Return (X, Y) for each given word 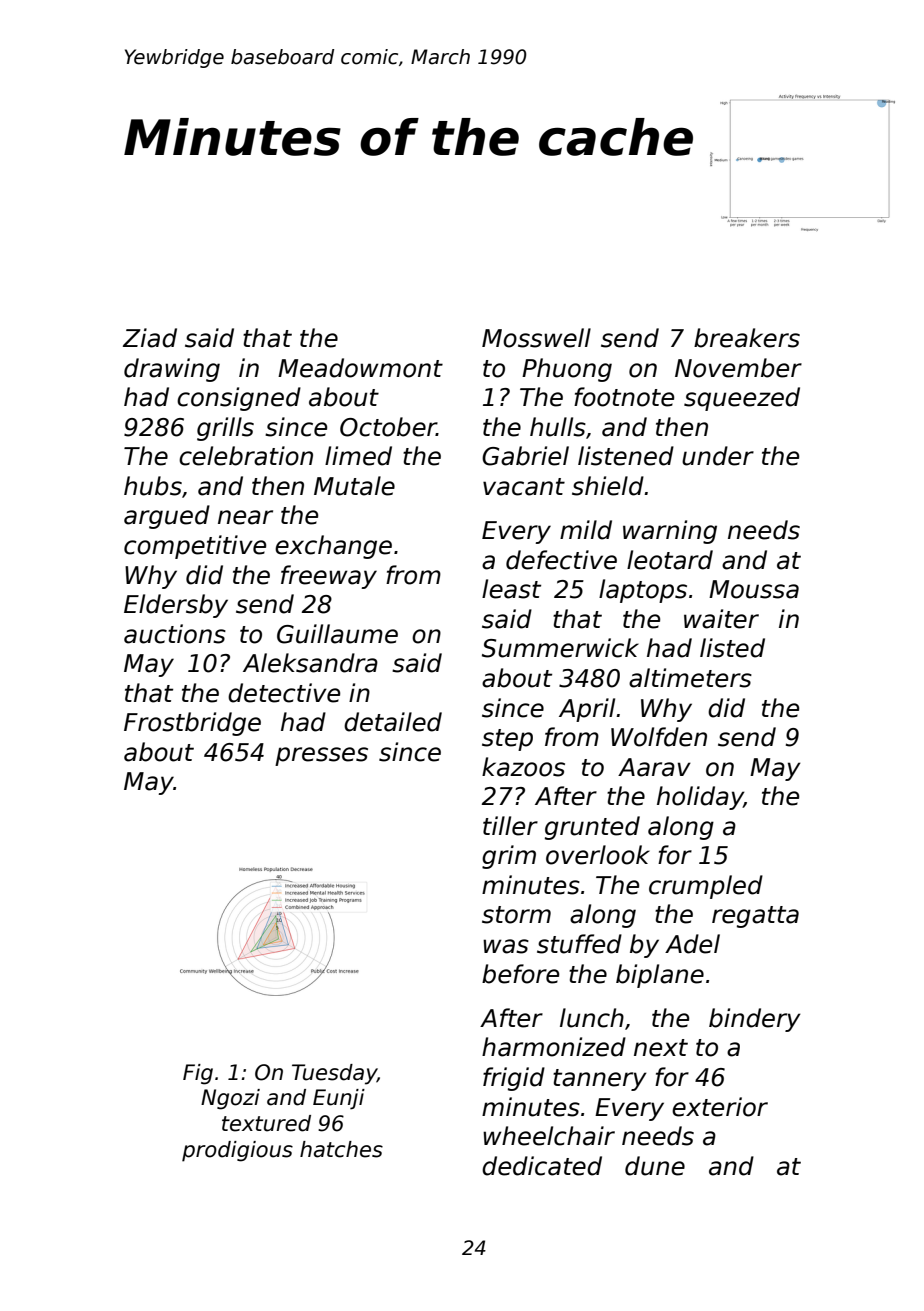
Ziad (150, 338)
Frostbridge (192, 724)
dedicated (542, 1166)
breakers (747, 338)
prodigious (237, 1151)
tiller (510, 826)
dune (655, 1166)
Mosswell (536, 338)
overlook (598, 855)
